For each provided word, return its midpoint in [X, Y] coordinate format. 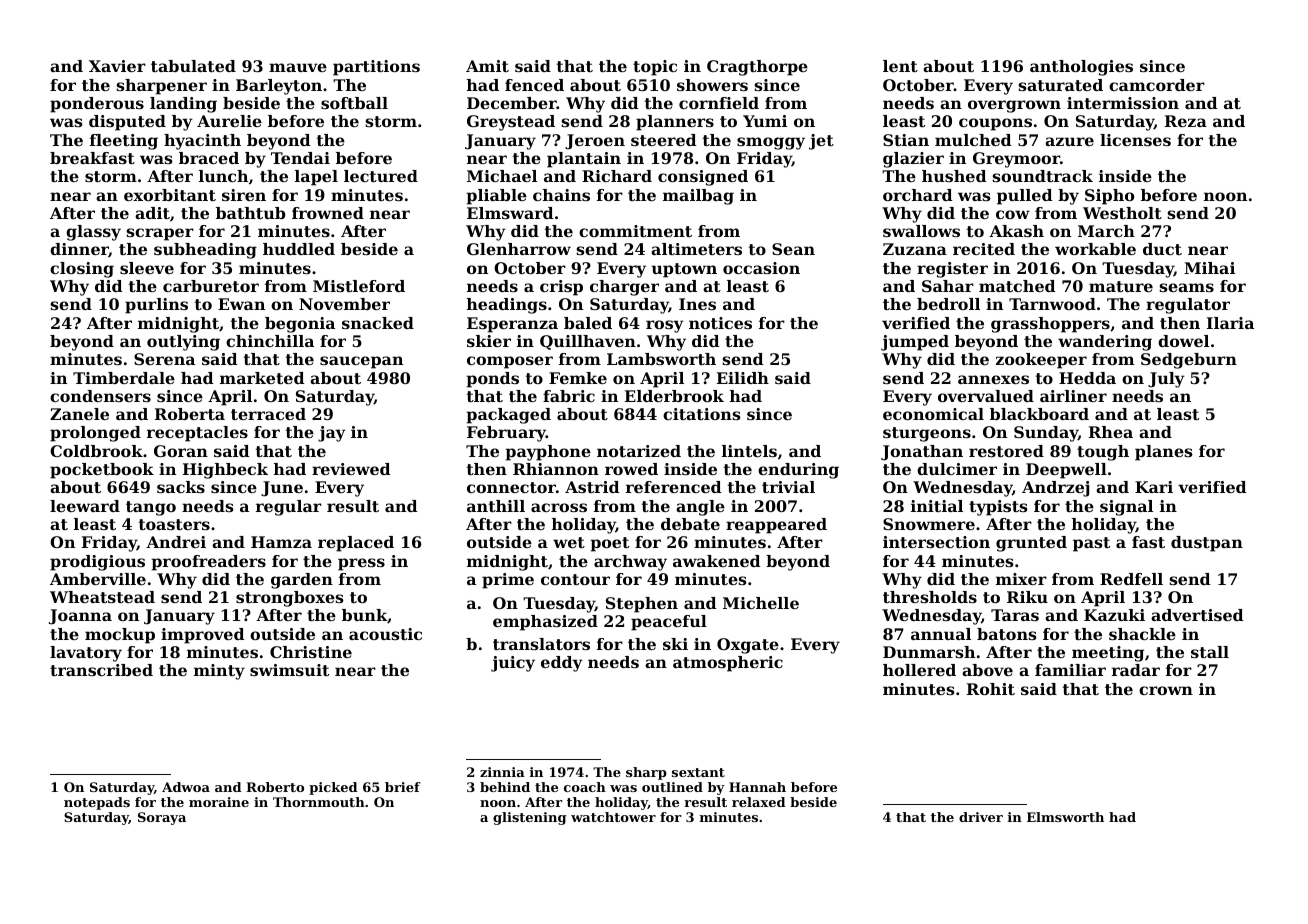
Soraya [162, 818]
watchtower [613, 817]
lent [900, 66]
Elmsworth [1065, 817]
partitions [376, 68]
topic [655, 68]
